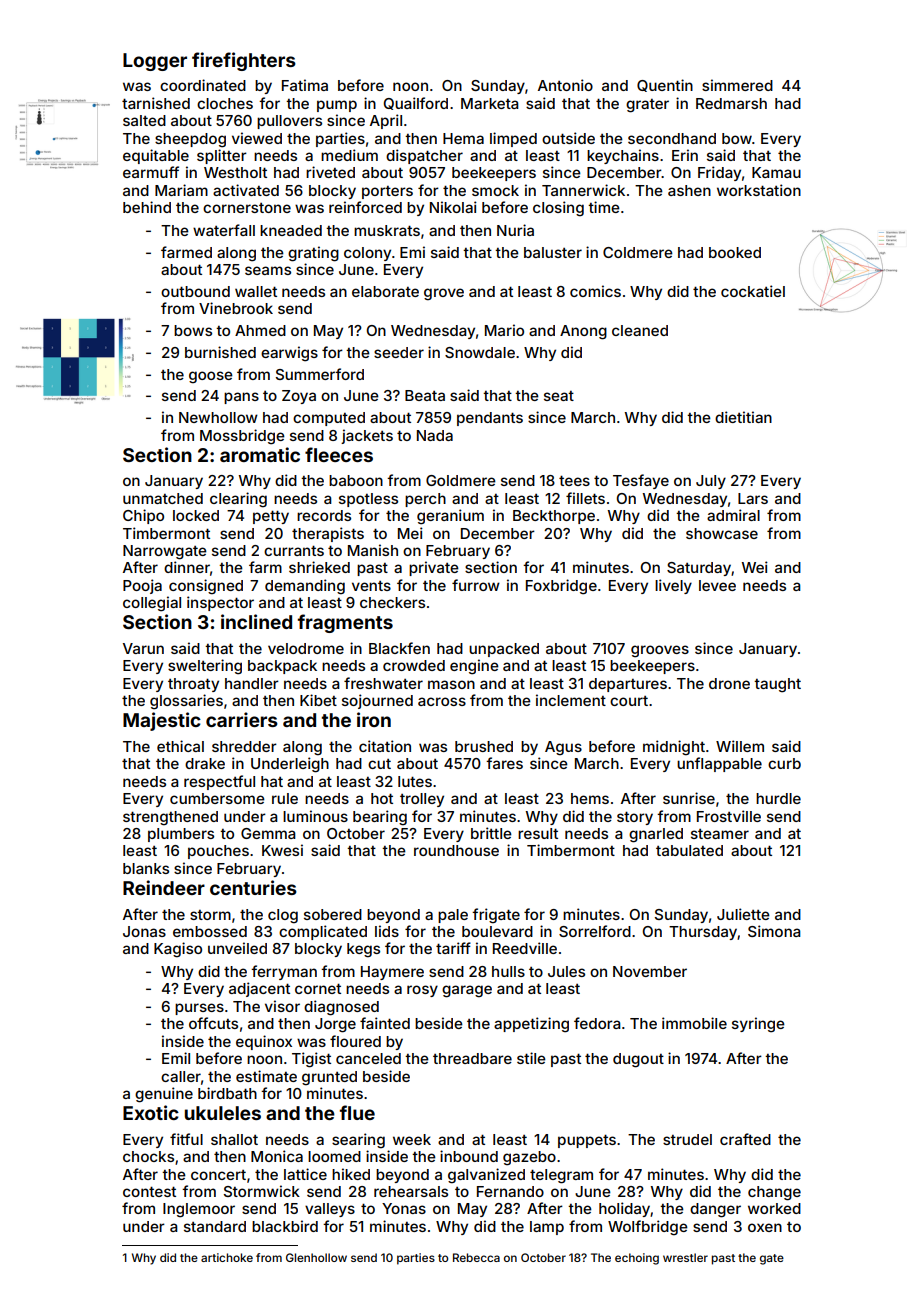 This page has height=1308, width=924. I want to click on workstation, so click(759, 190).
